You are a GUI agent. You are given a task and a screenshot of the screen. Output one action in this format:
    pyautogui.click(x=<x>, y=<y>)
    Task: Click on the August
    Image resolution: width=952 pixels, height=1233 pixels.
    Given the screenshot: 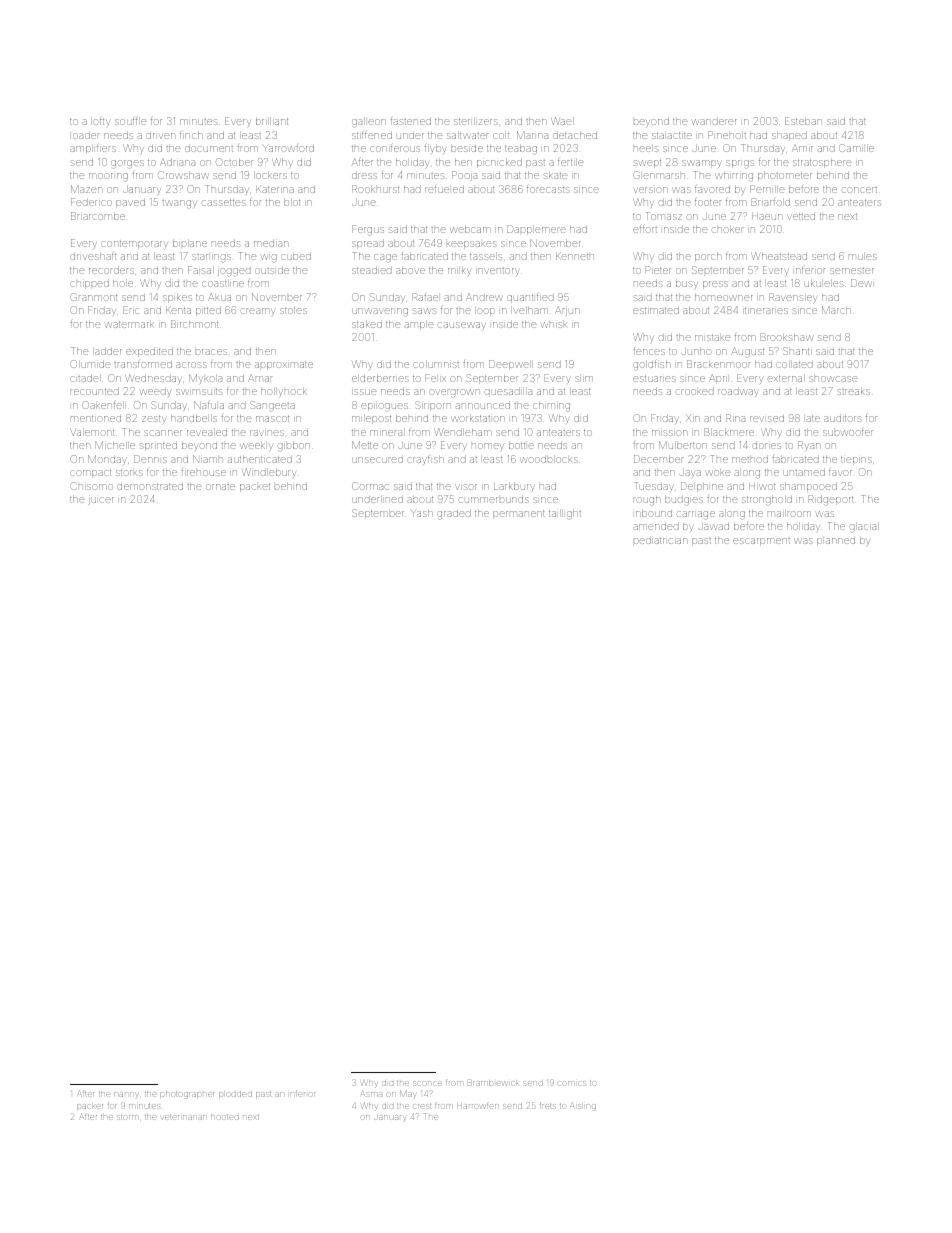 What is the action you would take?
    pyautogui.click(x=747, y=352)
